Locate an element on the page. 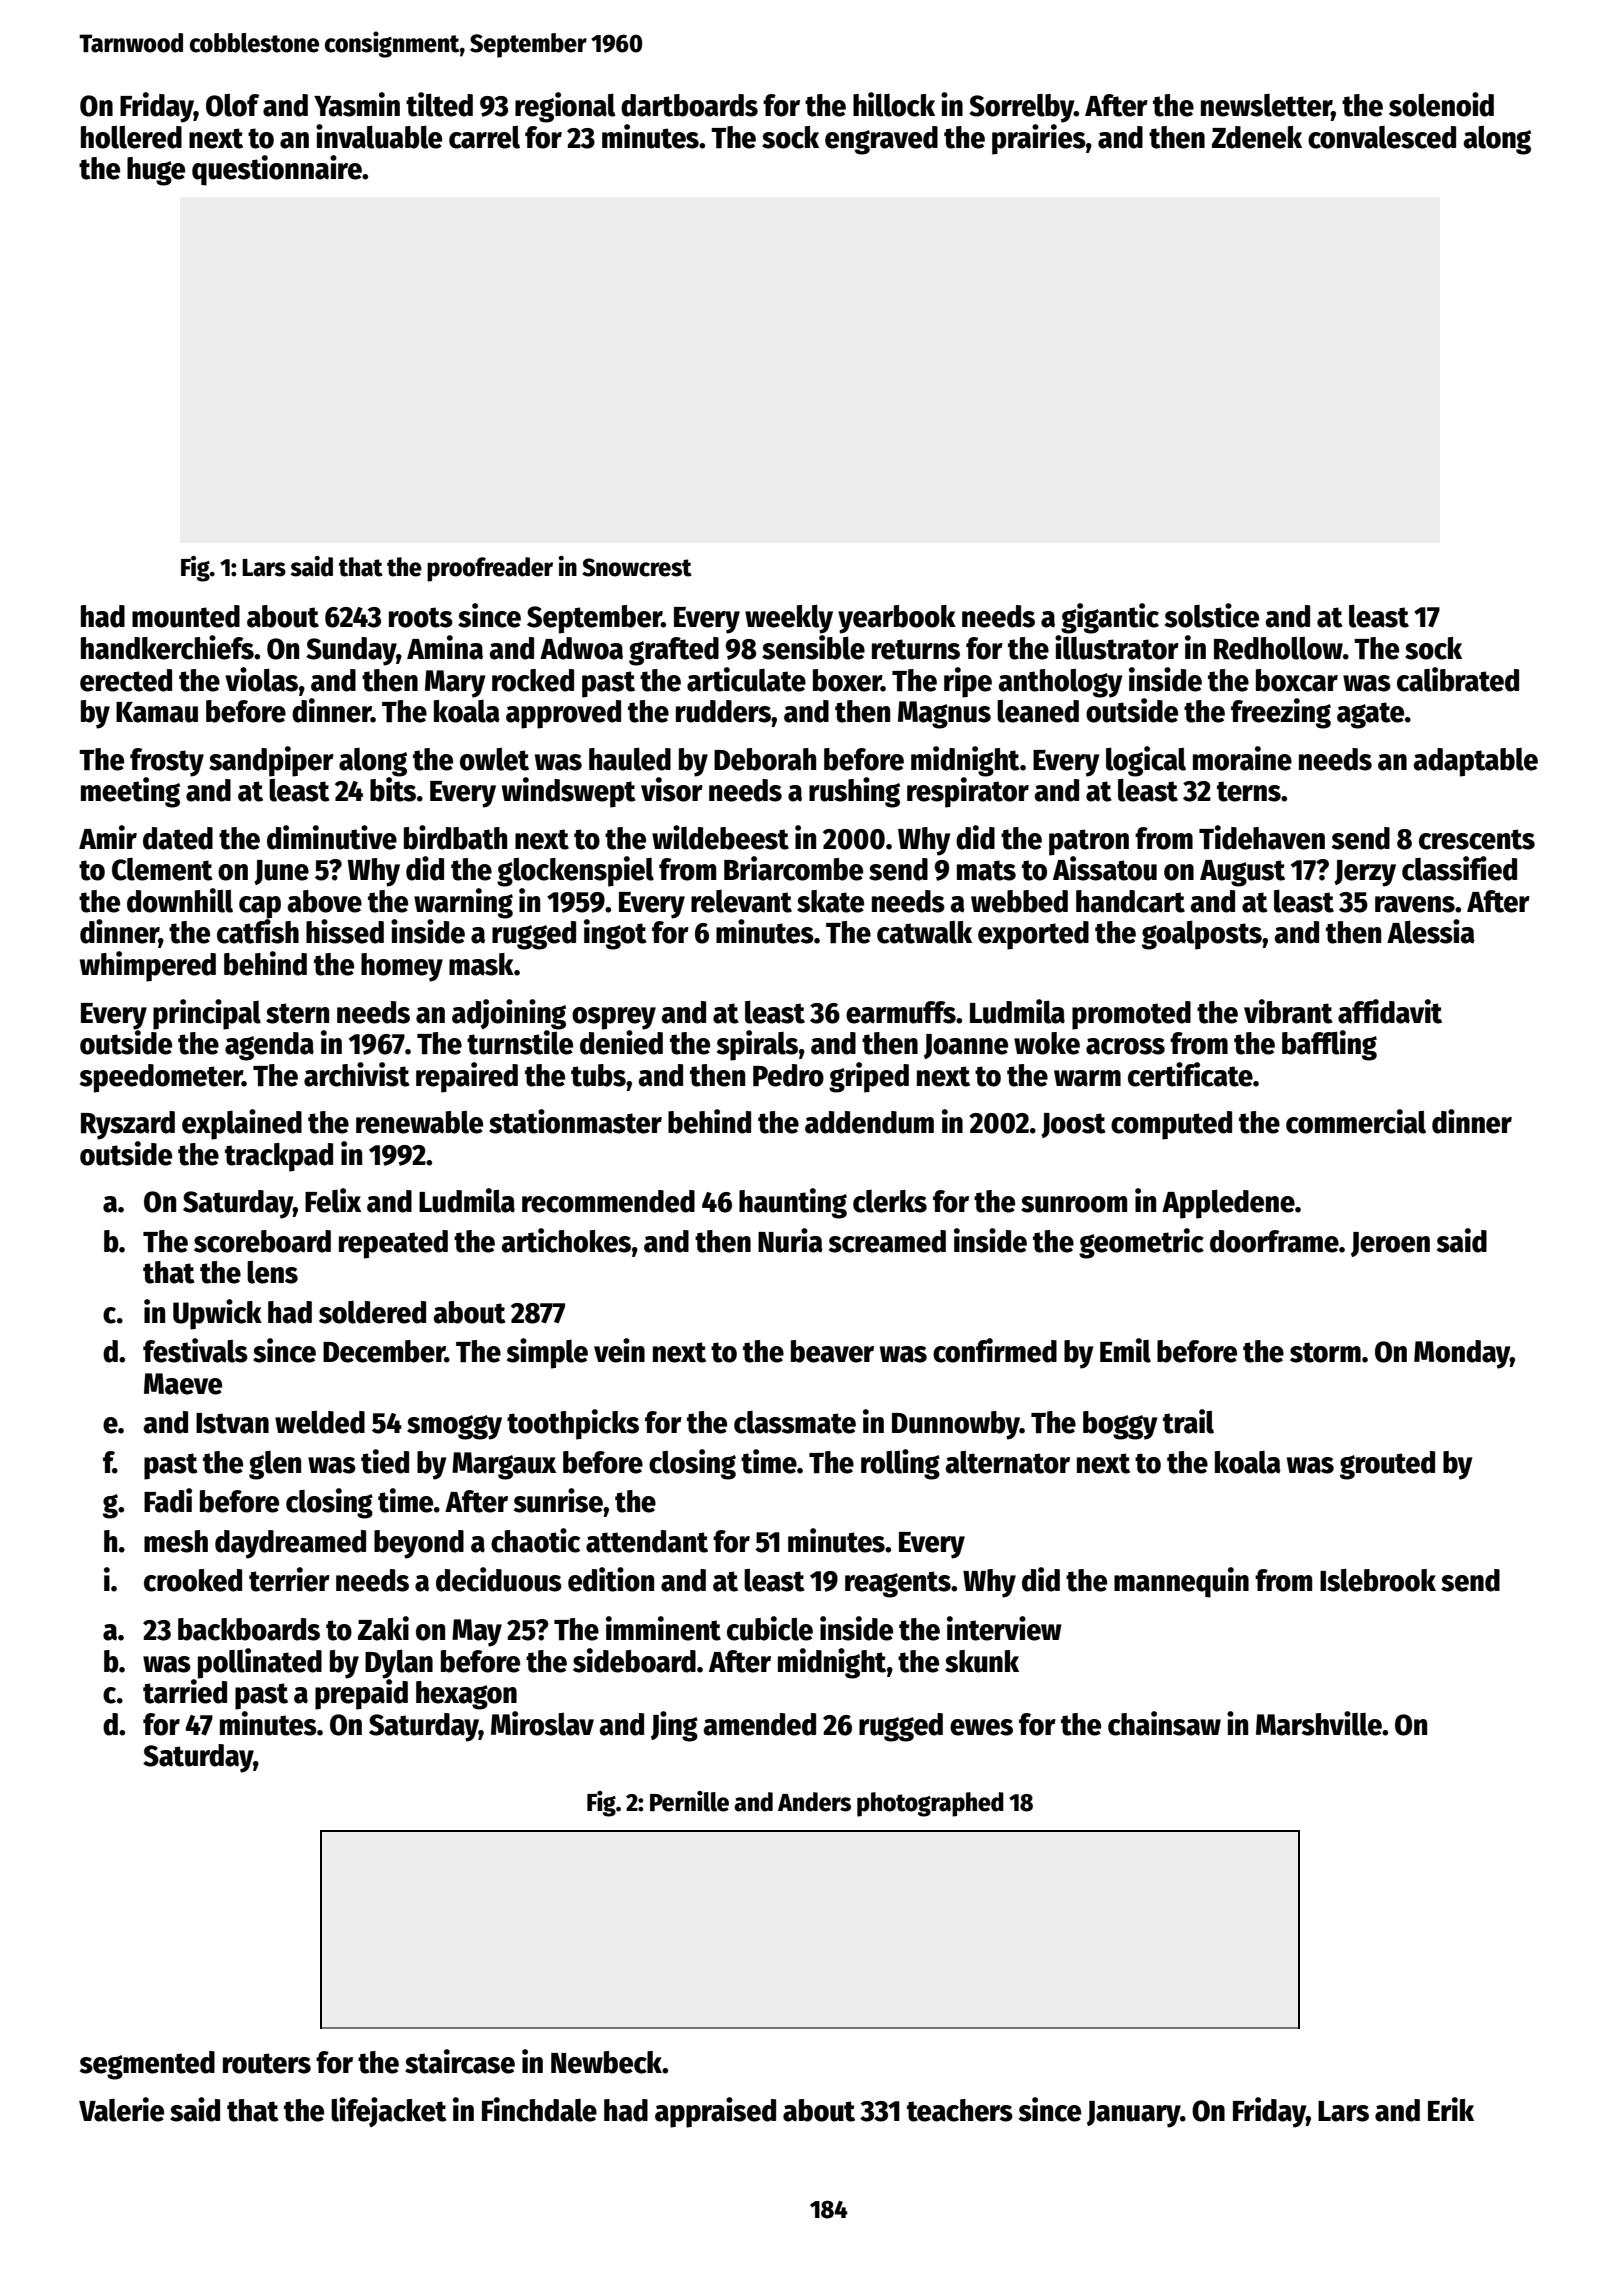 The height and width of the page is (2292, 1620). classmate is located at coordinates (795, 1422).
